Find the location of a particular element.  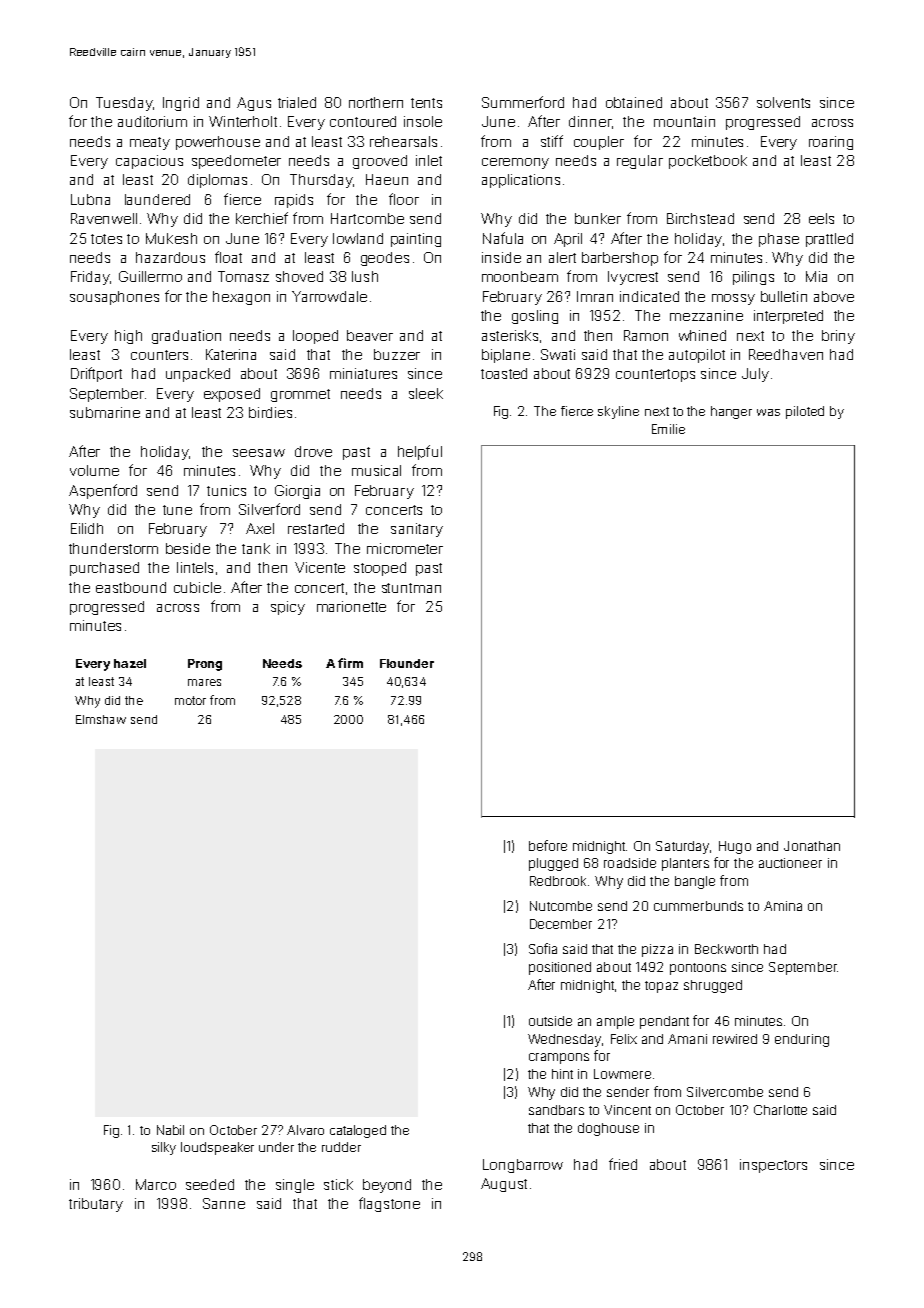

Jonathan is located at coordinates (812, 846).
